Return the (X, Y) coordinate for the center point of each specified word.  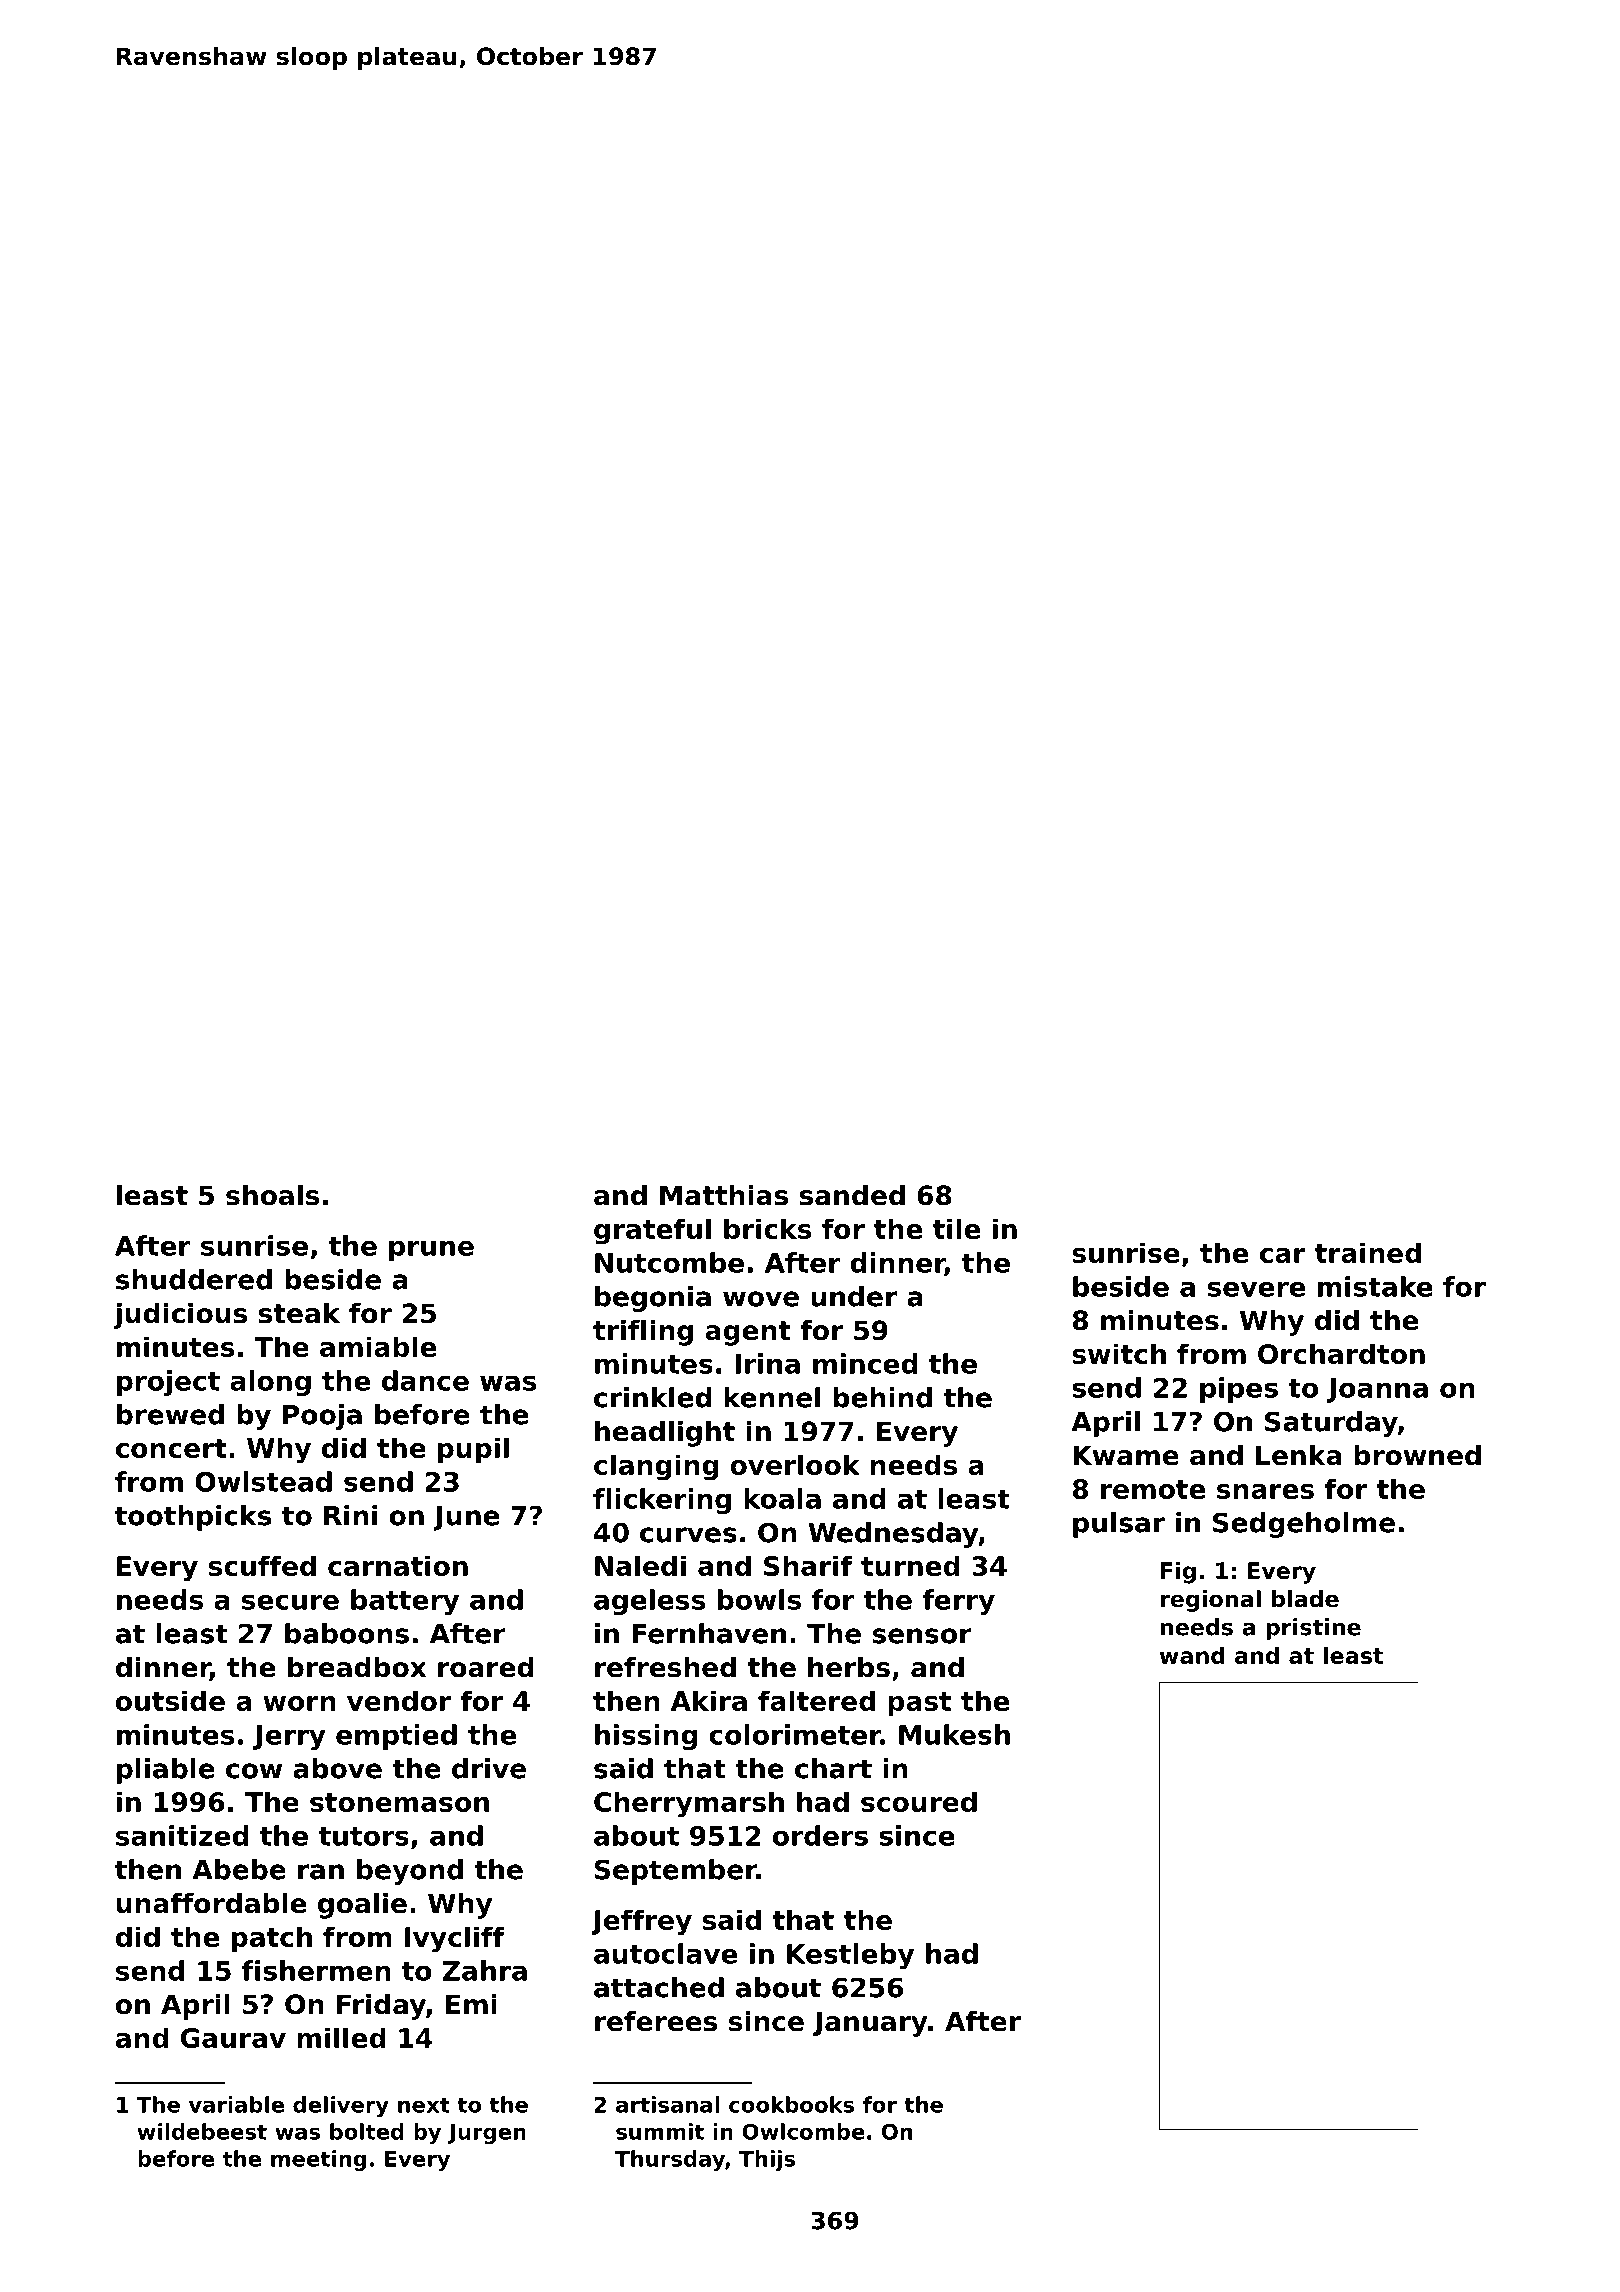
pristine (1313, 1629)
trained (1368, 1252)
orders (820, 1835)
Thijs (767, 2160)
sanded (852, 1195)
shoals (273, 1195)
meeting (318, 2160)
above (337, 1768)
